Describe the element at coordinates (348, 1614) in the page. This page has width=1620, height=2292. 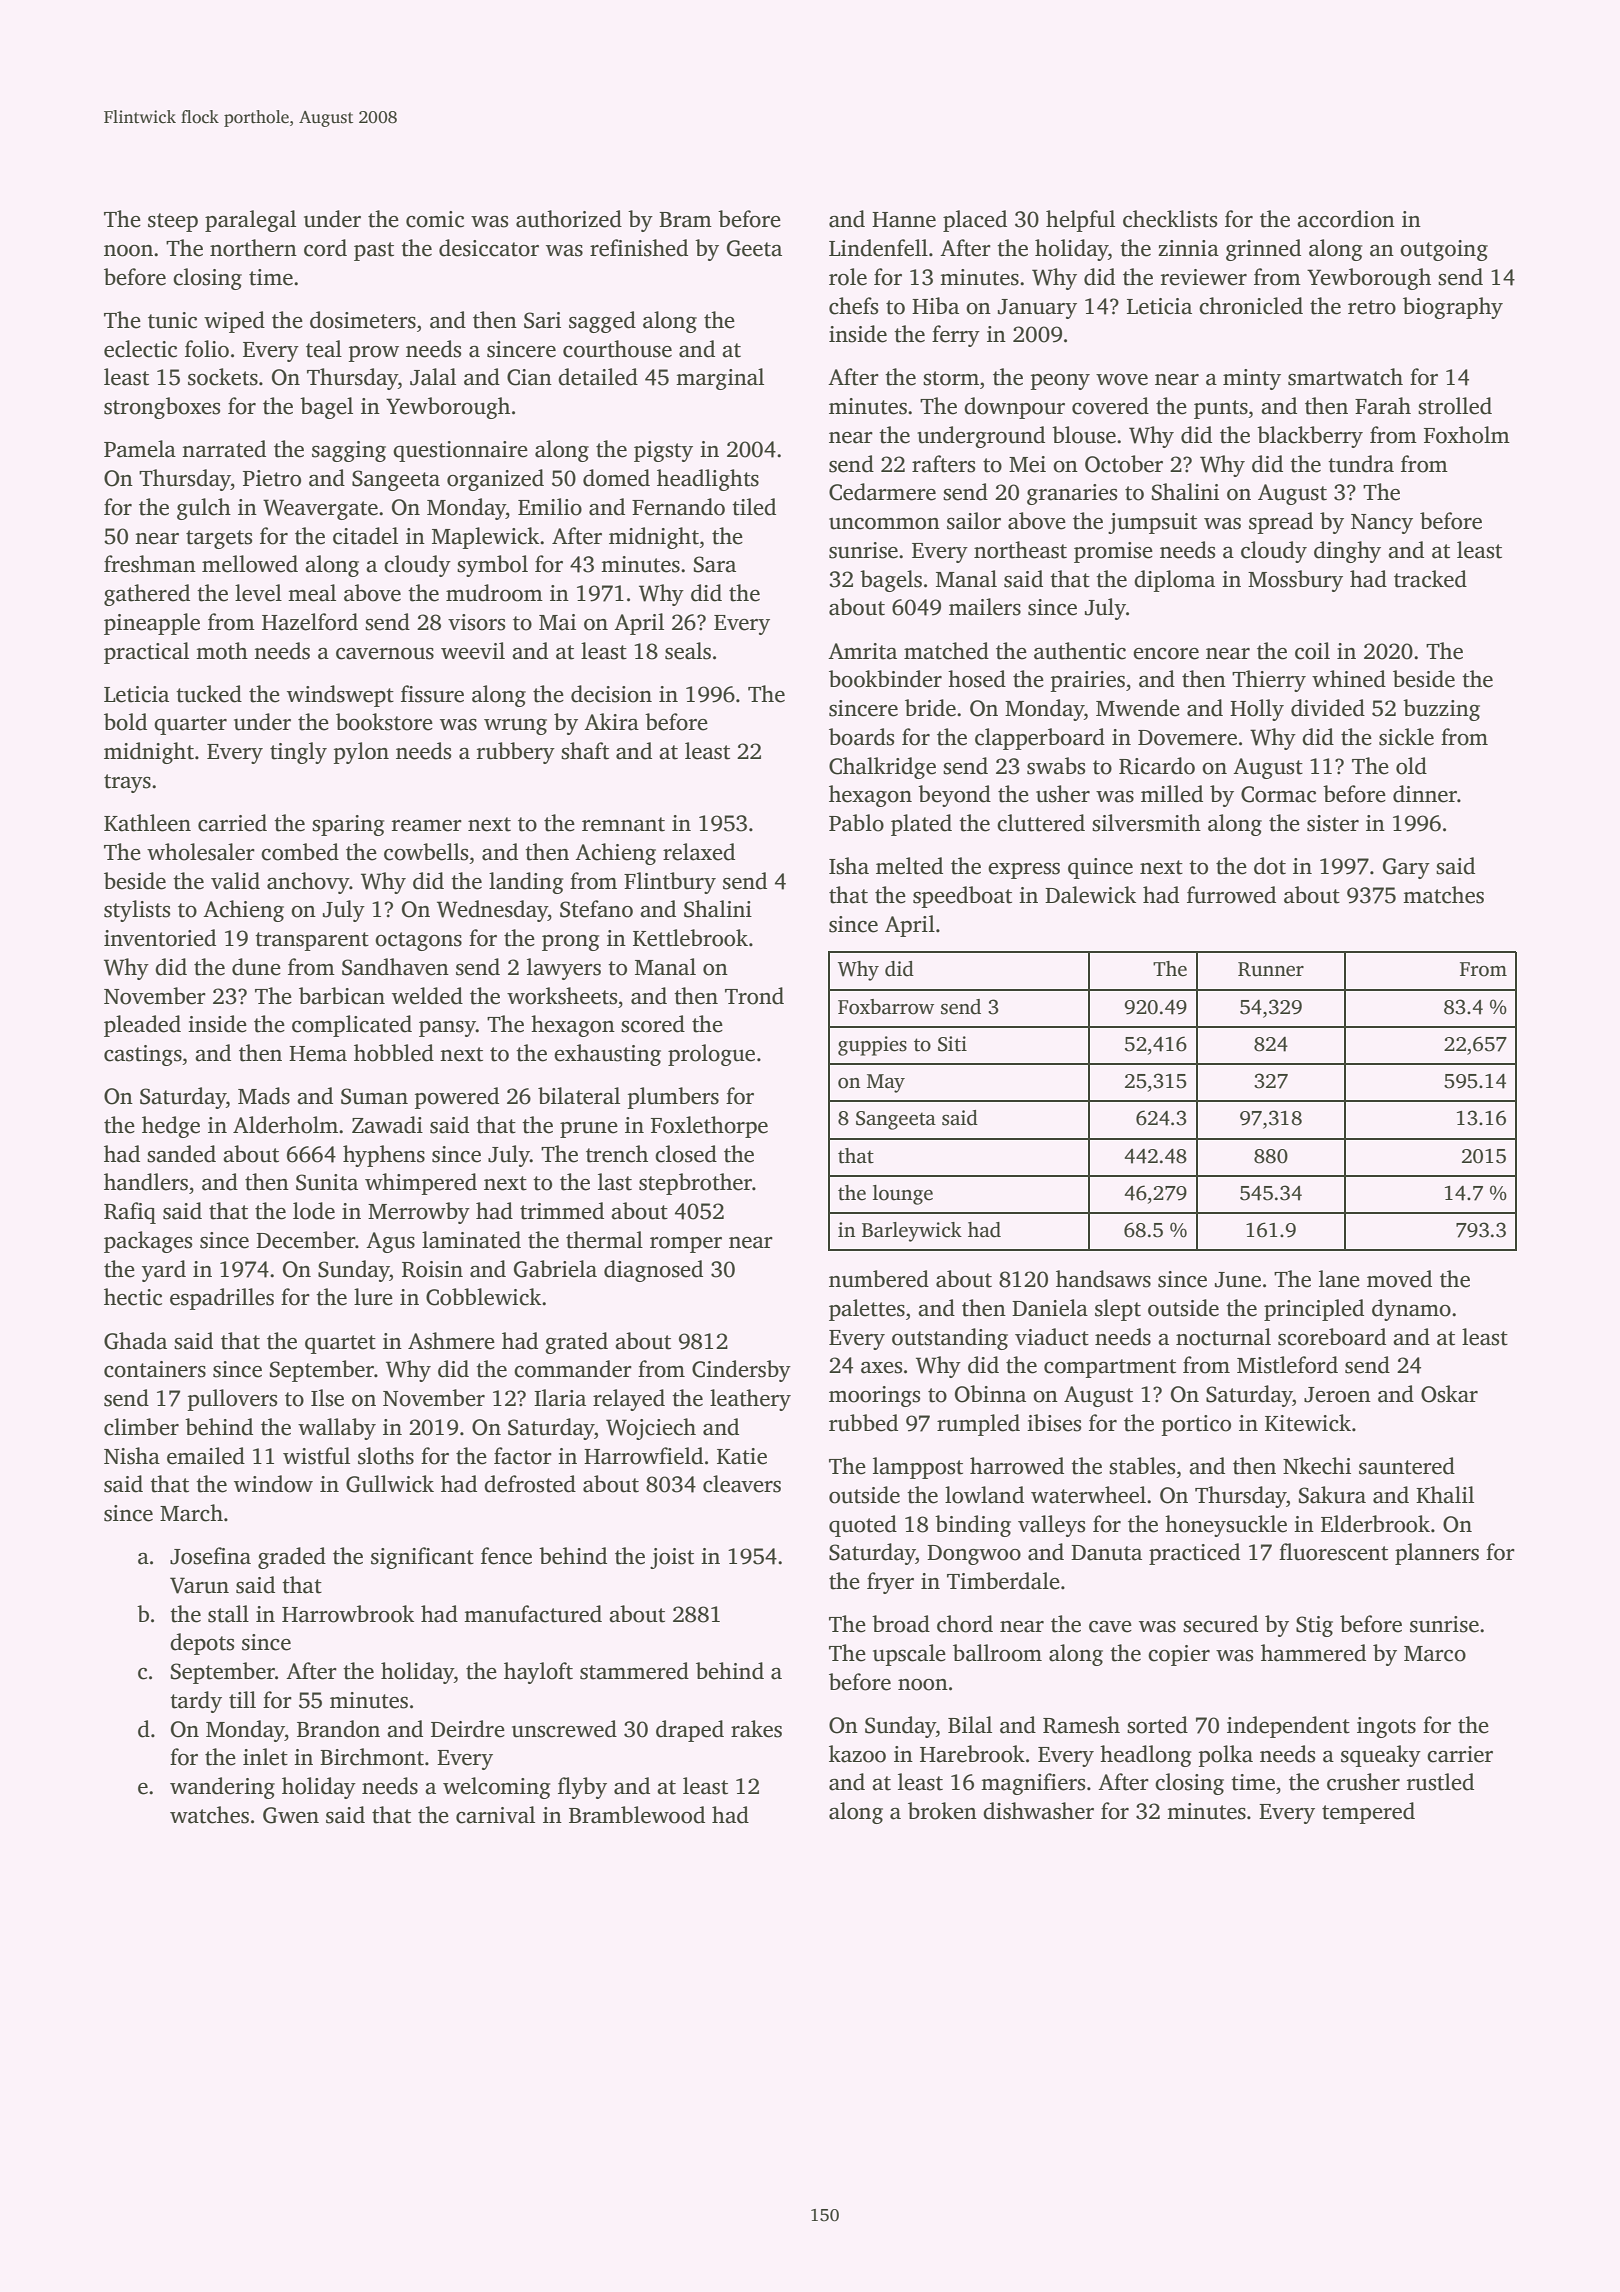
I see `Harrowbrook` at that location.
